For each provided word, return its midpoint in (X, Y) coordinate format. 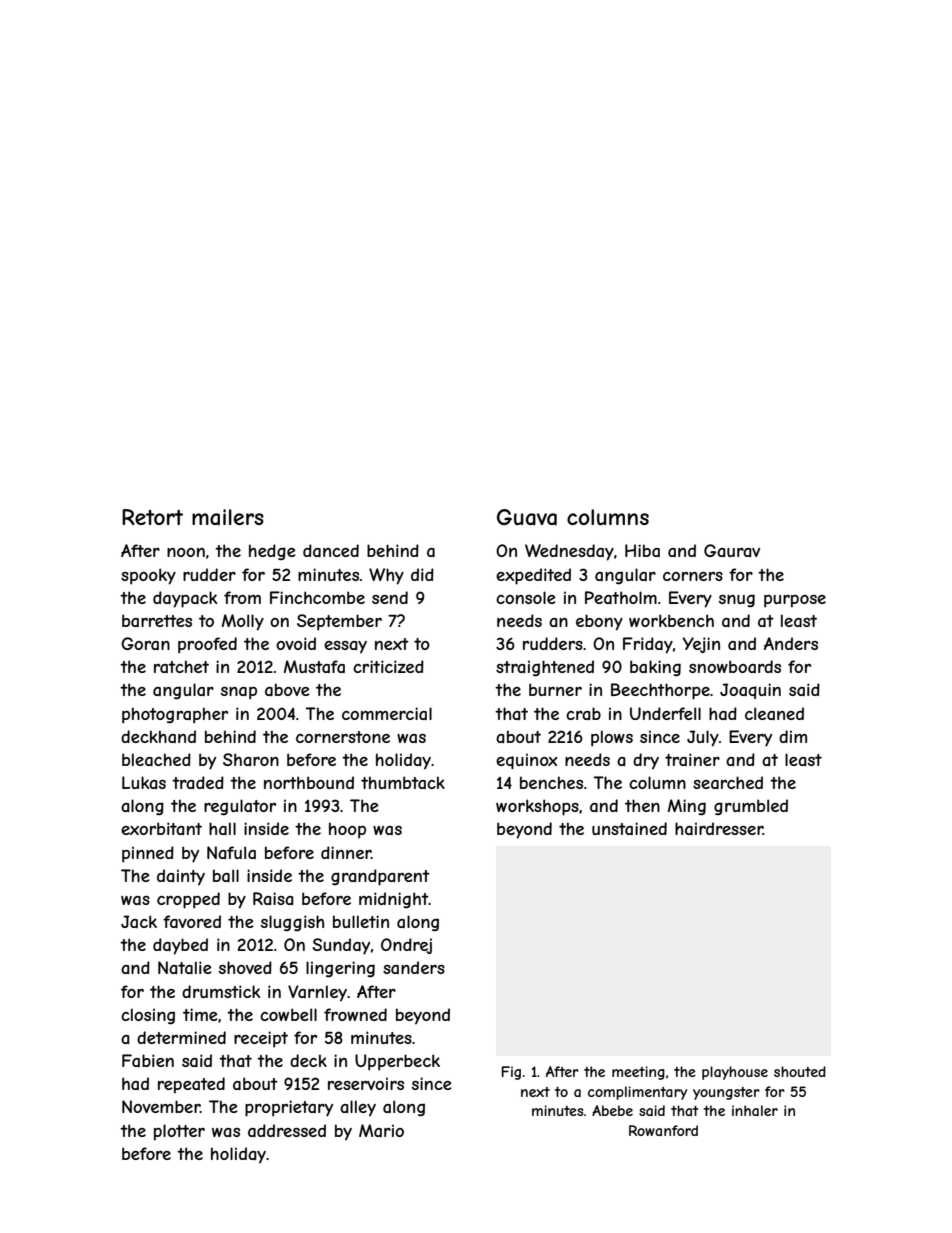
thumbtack (403, 782)
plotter (179, 1132)
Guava (527, 517)
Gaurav (732, 550)
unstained (629, 828)
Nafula (231, 852)
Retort (152, 517)
